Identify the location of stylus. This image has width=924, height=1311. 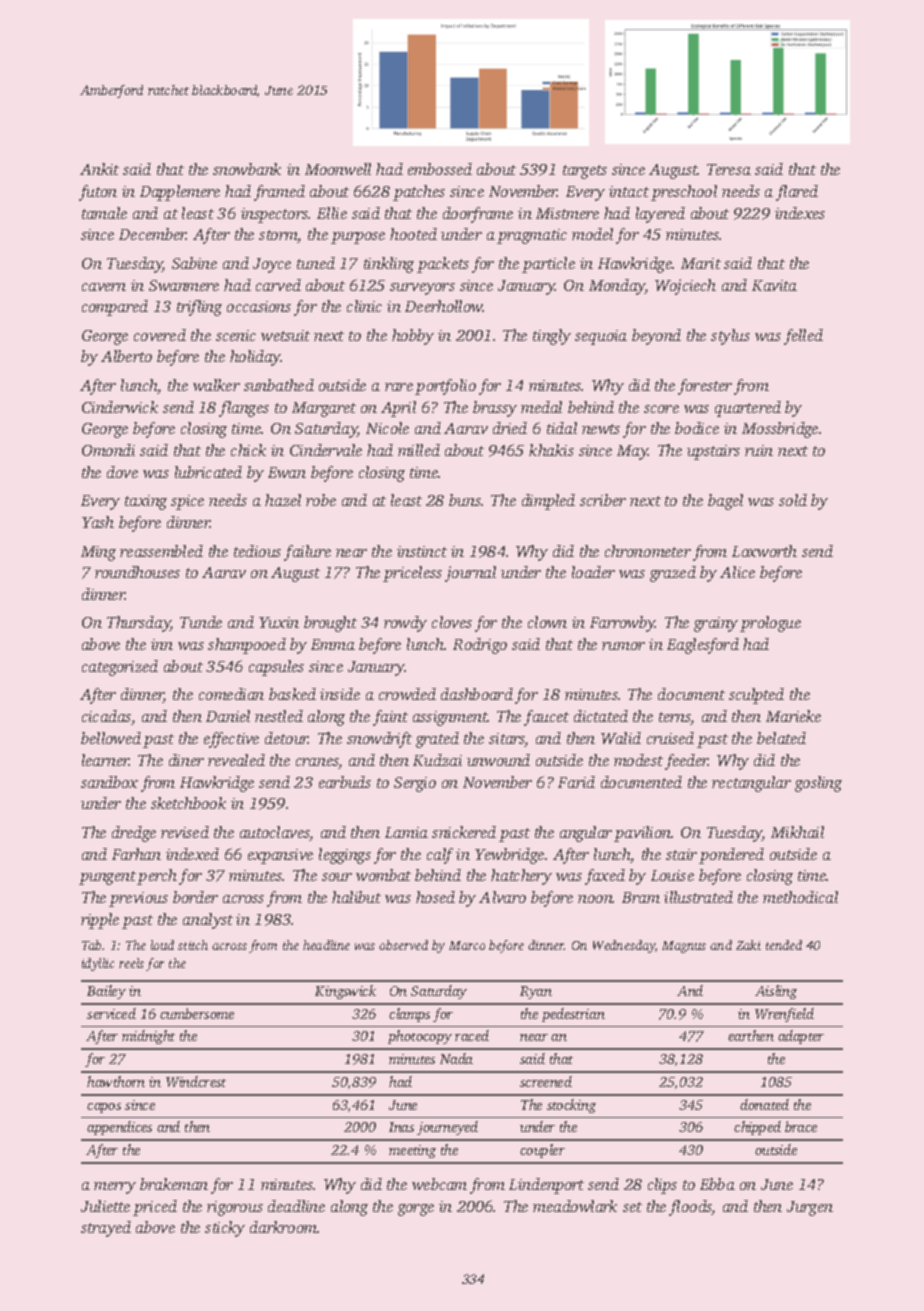
(730, 337).
